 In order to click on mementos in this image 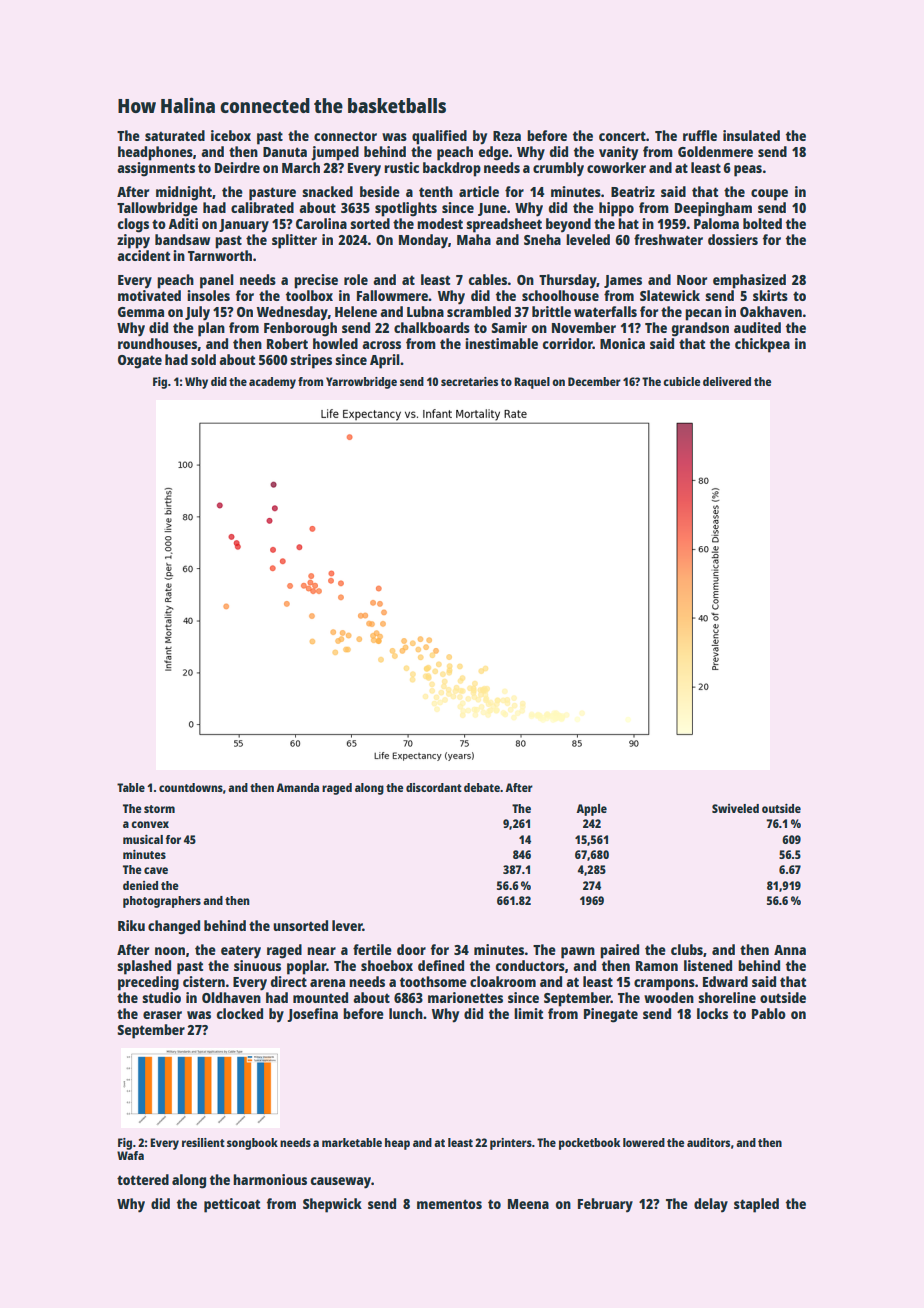, I will do `click(449, 1204)`.
